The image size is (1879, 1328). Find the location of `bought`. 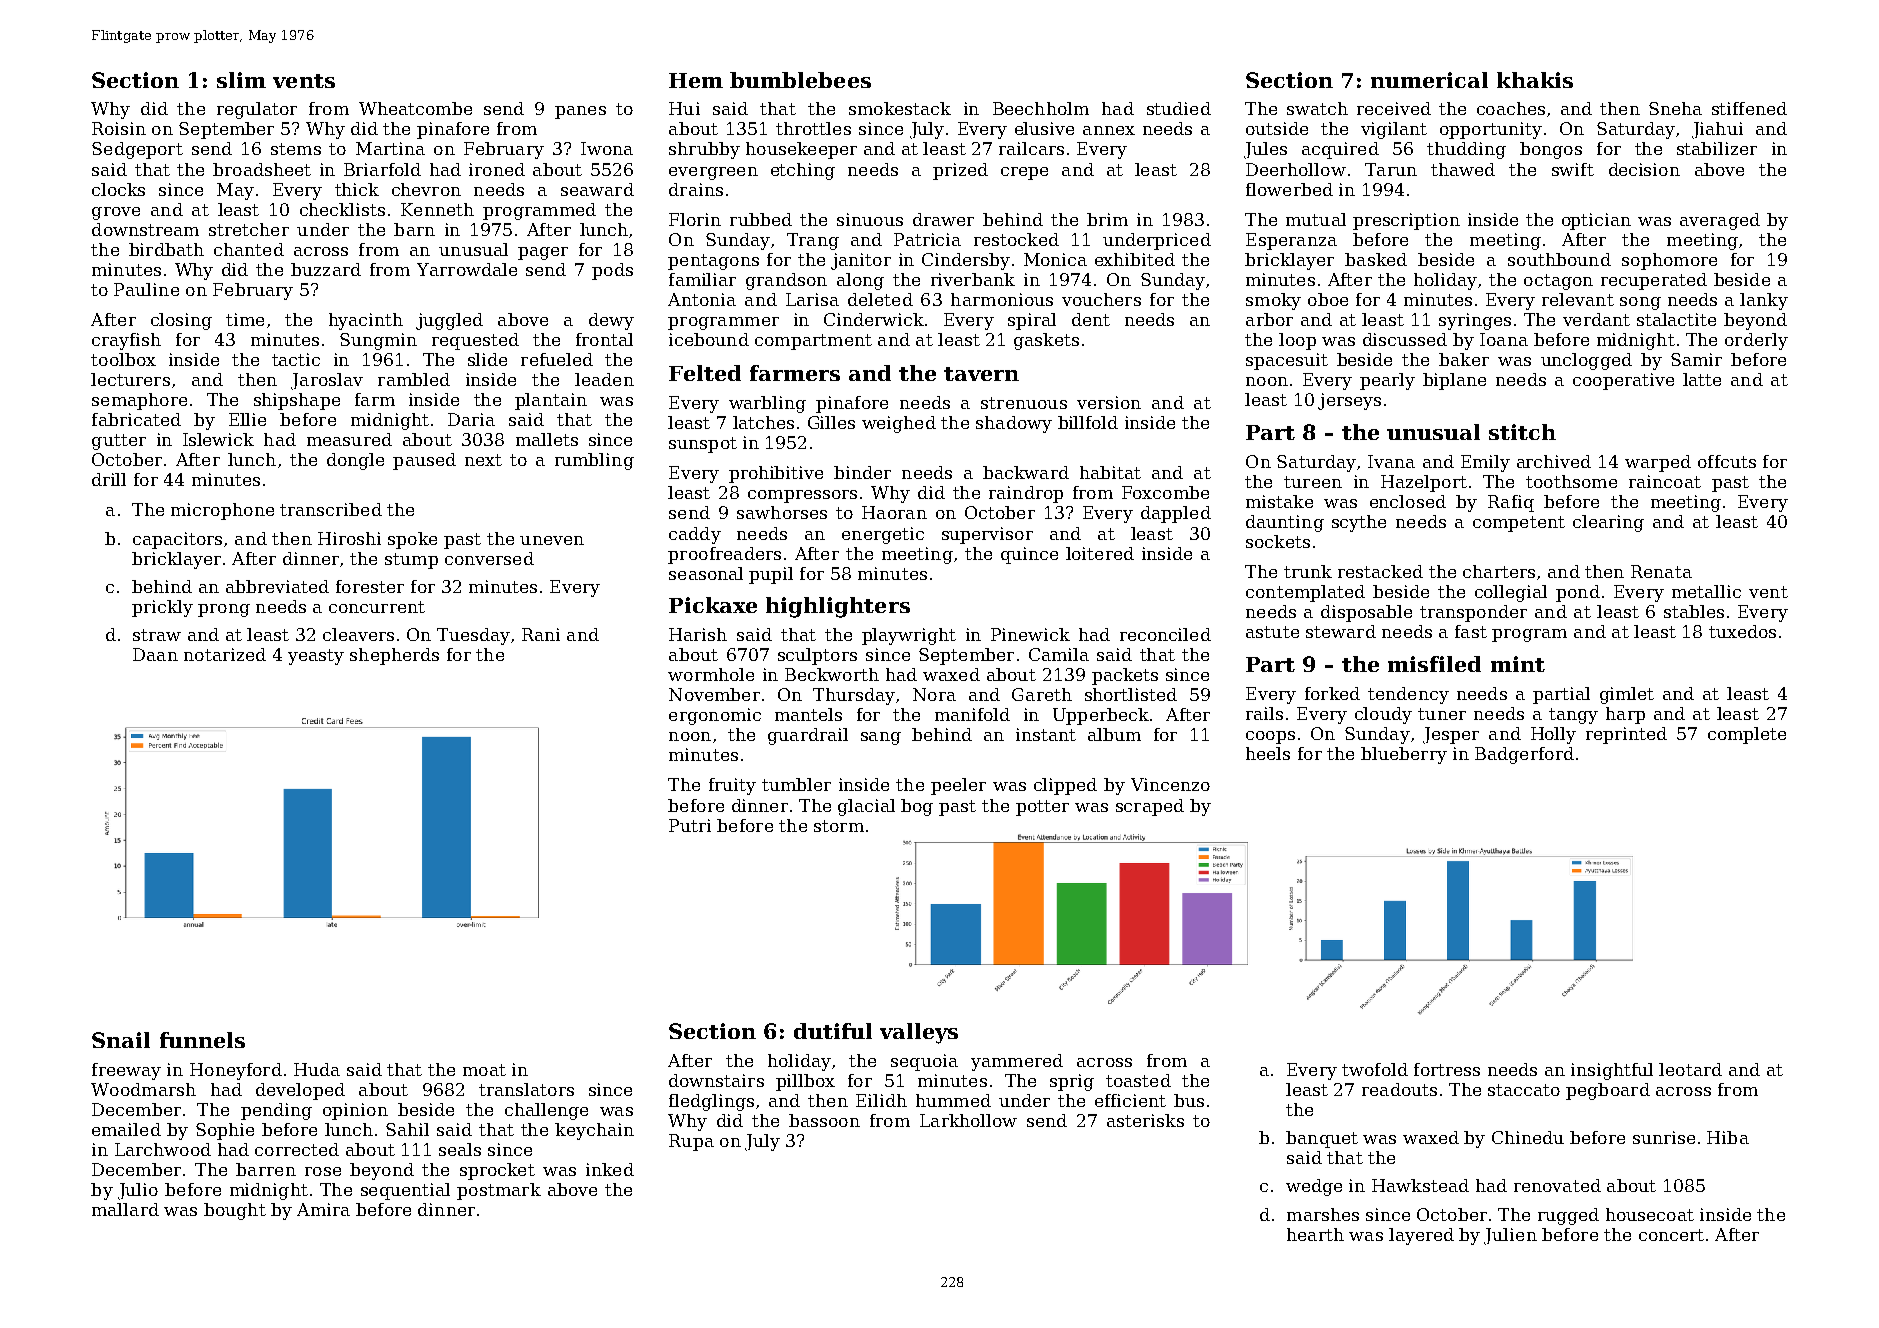

bought is located at coordinates (235, 1211).
